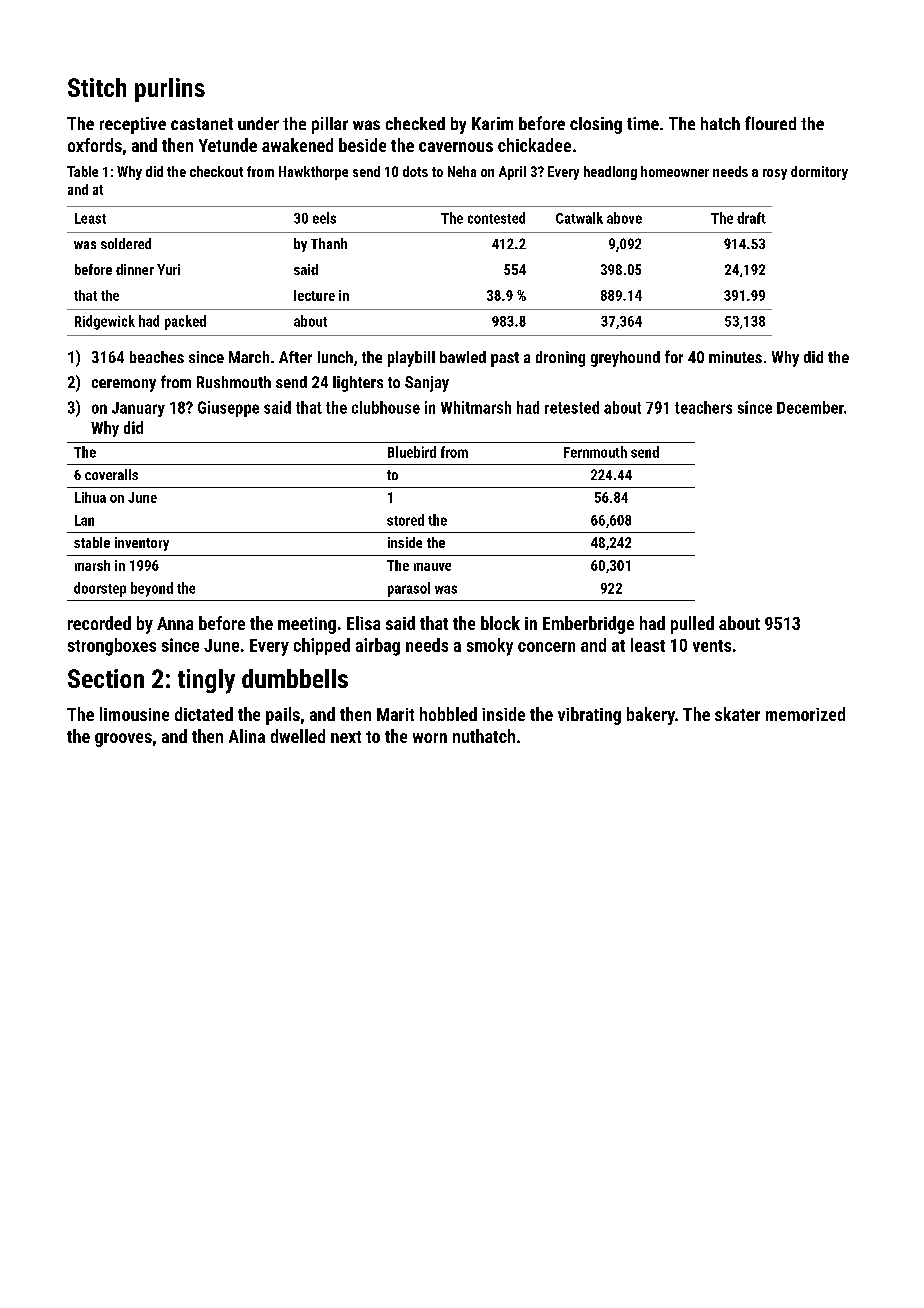  What do you see at coordinates (111, 474) in the image?
I see `coveralls` at bounding box center [111, 474].
